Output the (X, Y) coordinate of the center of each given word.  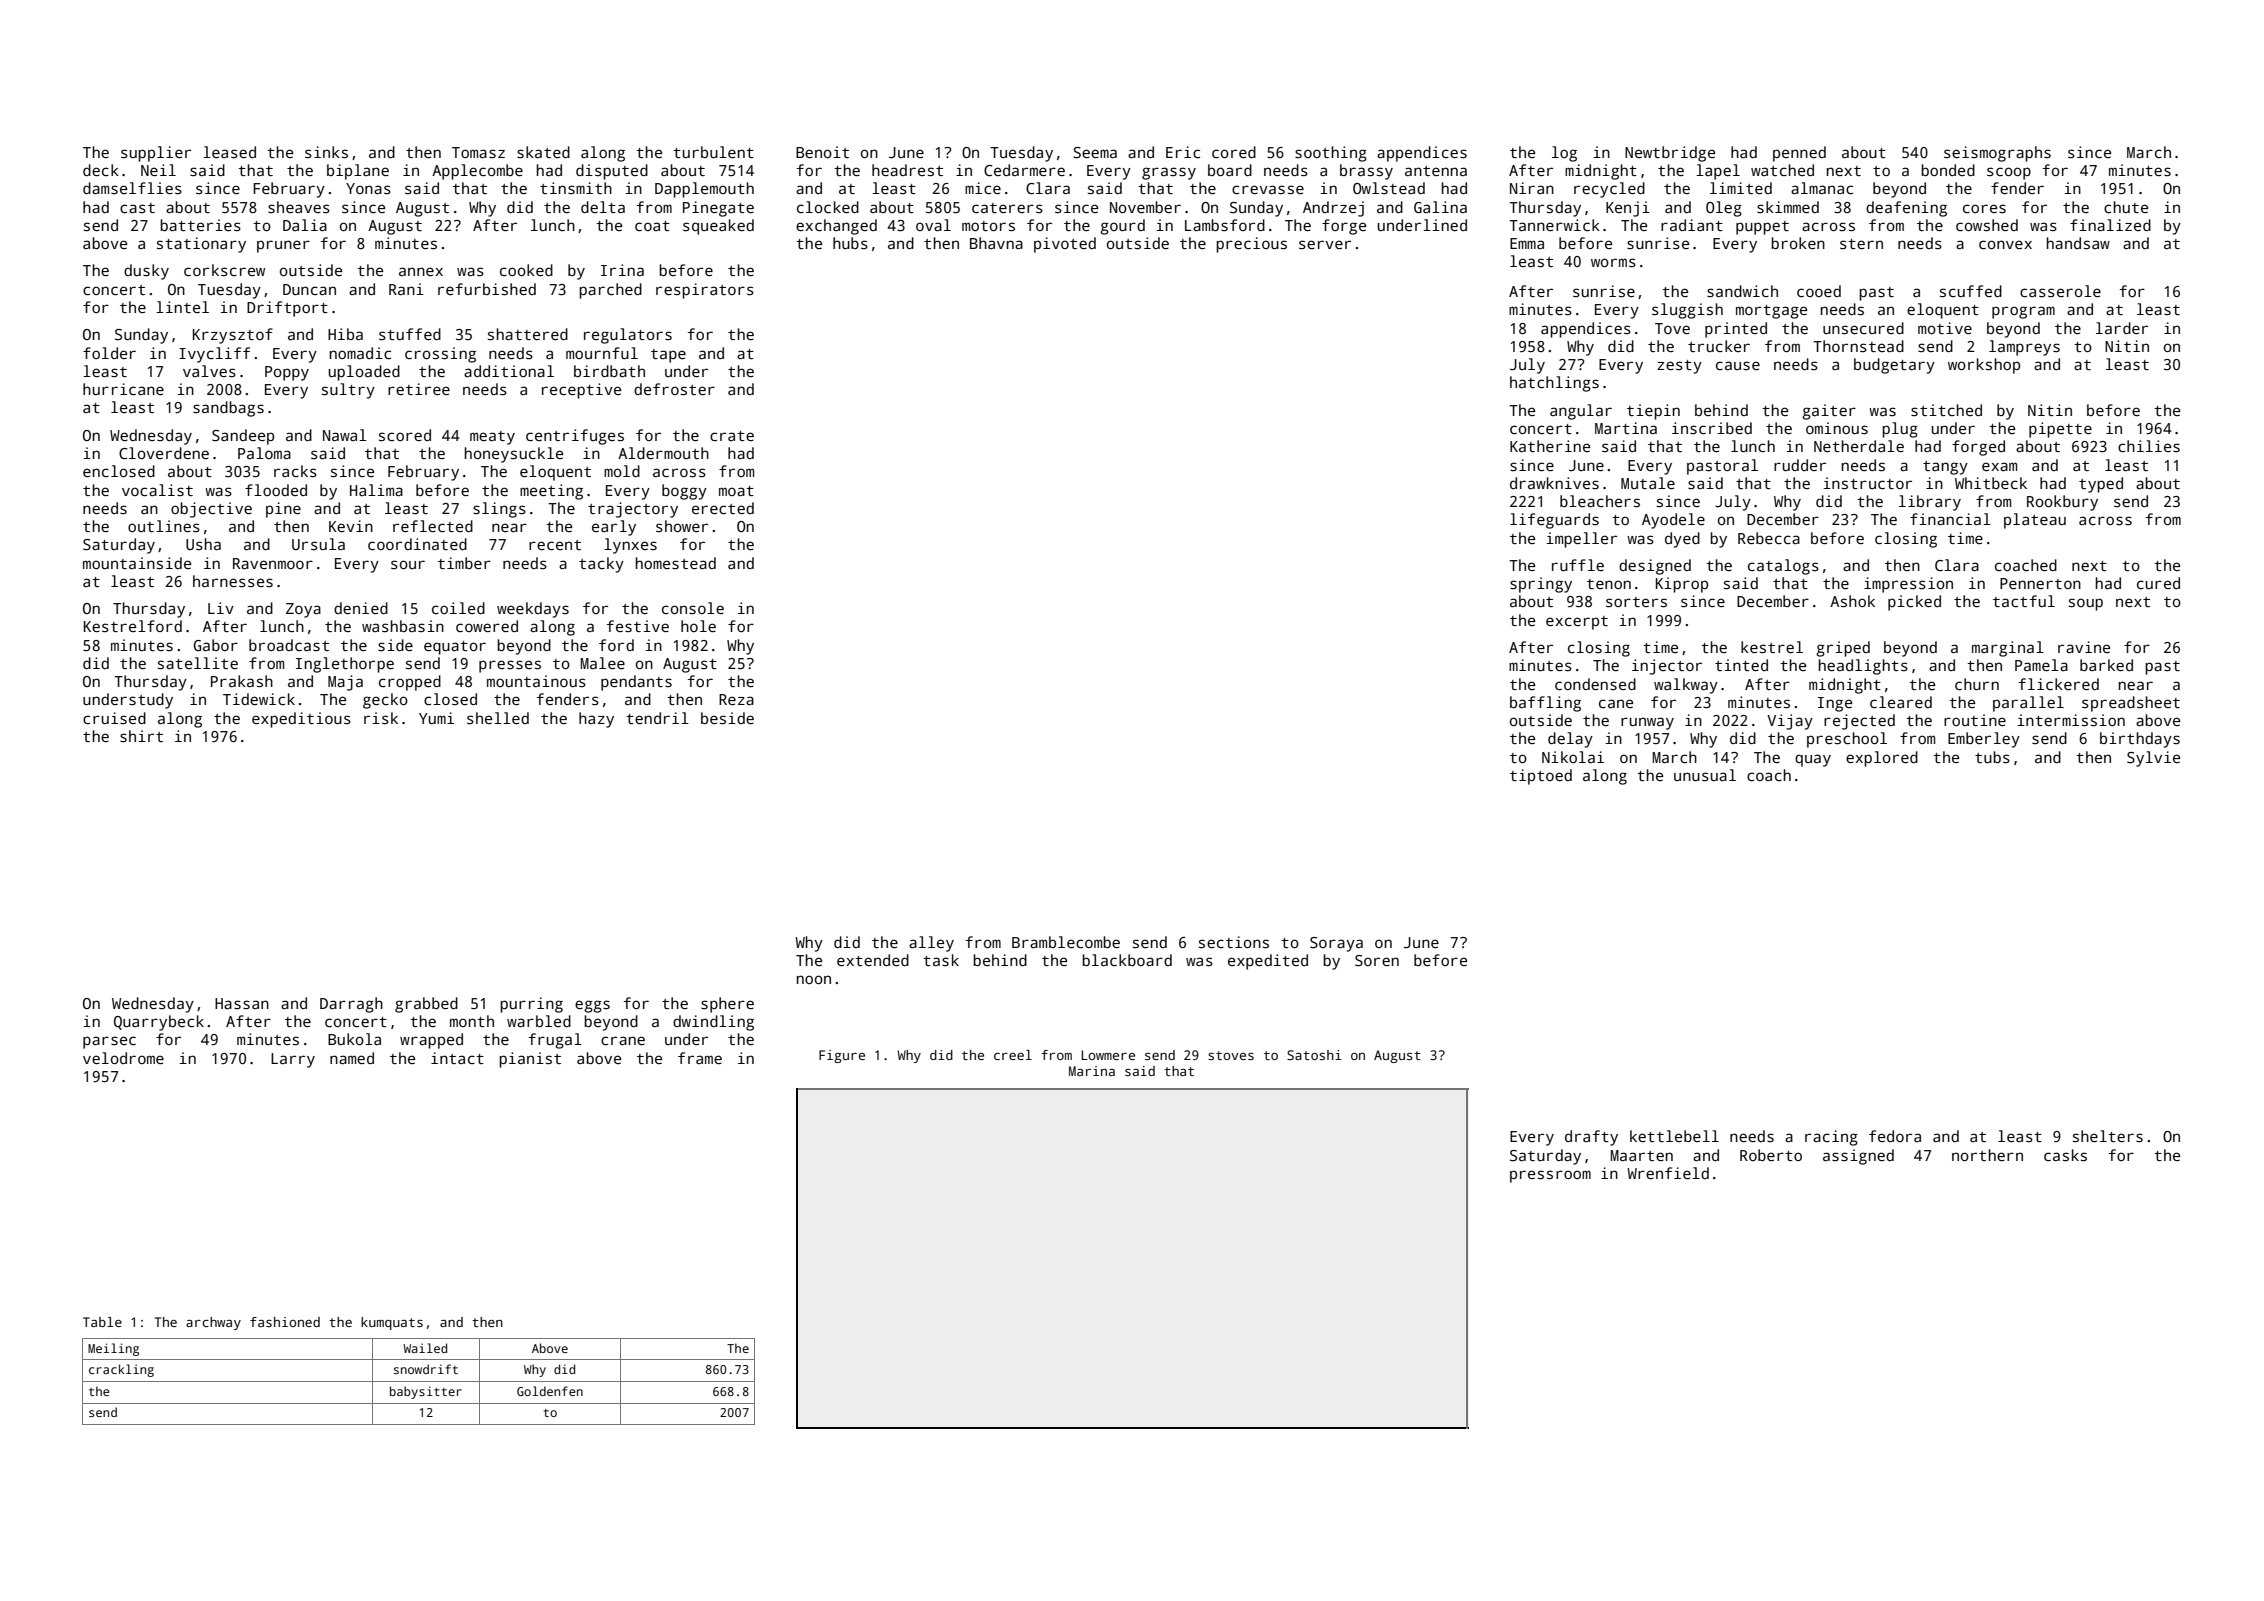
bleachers (1600, 501)
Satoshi (1314, 1055)
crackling (121, 1370)
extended (873, 960)
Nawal (345, 435)
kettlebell (1674, 1136)
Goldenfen (550, 1391)
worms (1613, 262)
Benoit (822, 152)
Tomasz (478, 152)
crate (732, 436)
